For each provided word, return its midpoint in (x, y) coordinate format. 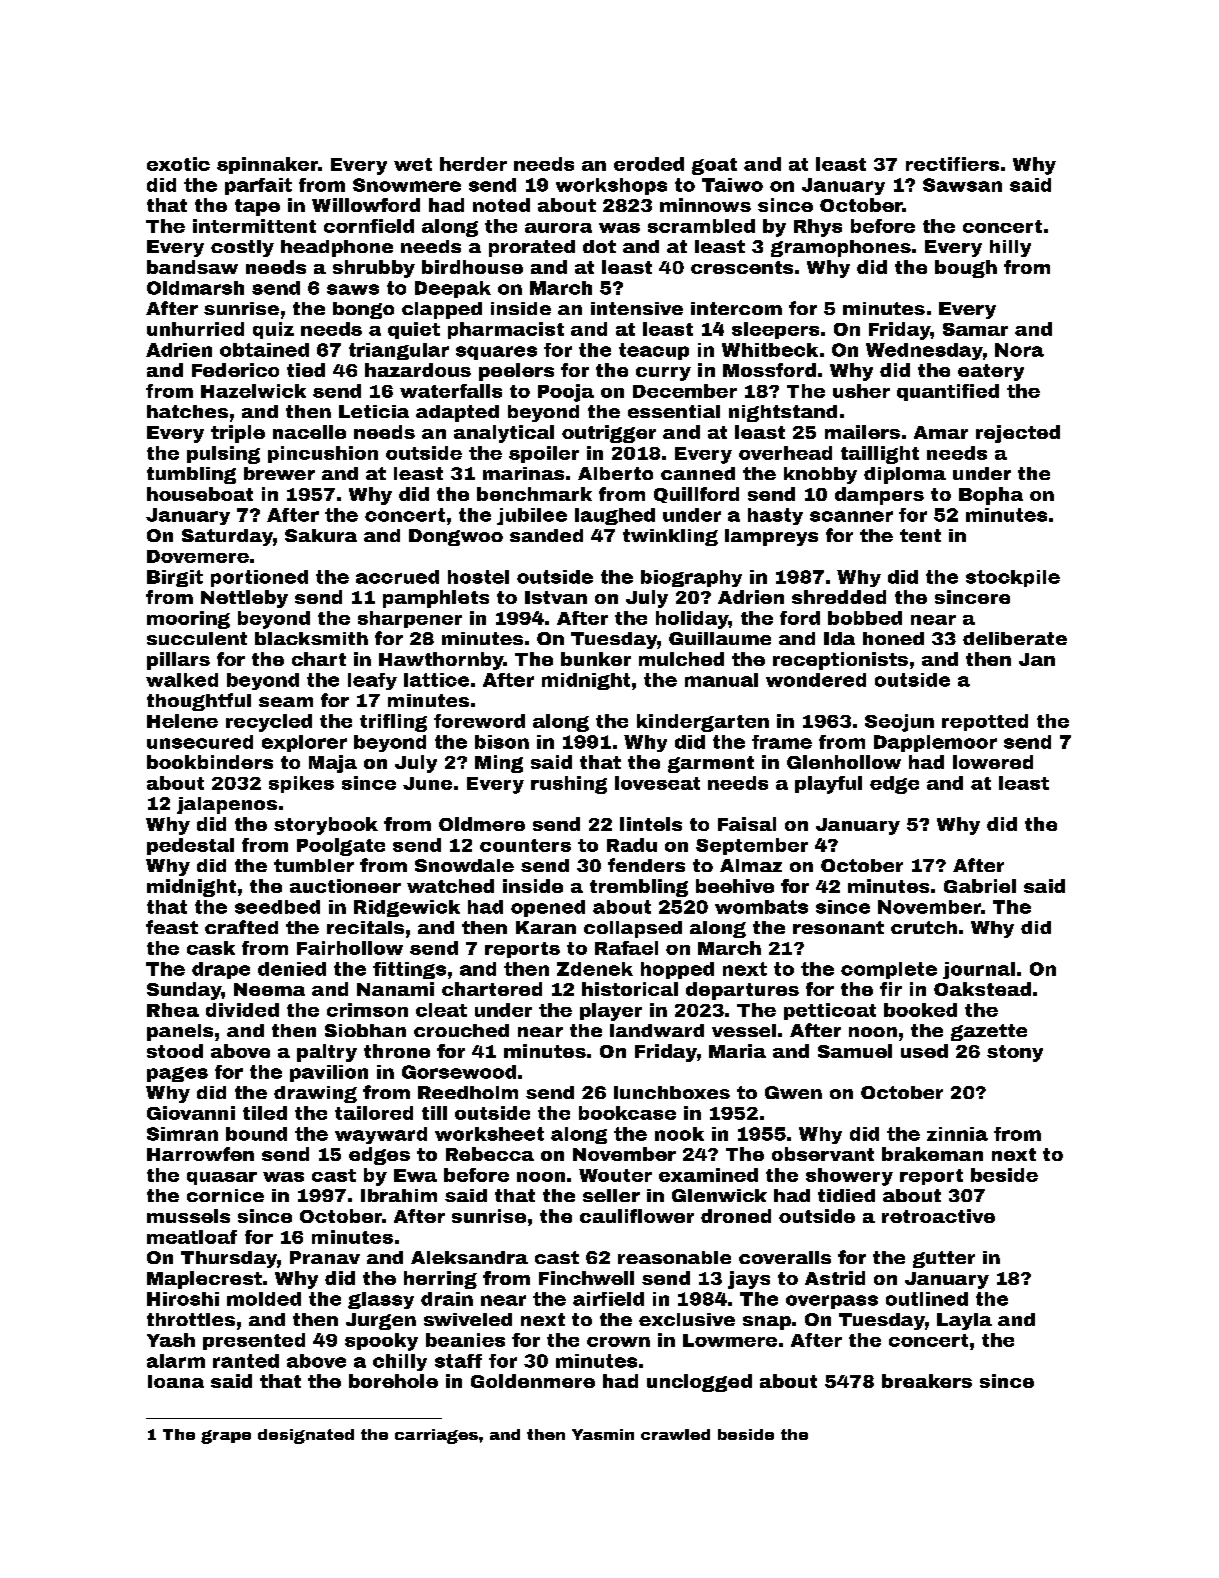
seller (611, 1195)
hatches (187, 411)
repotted (985, 722)
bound (256, 1134)
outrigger (609, 434)
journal (979, 970)
